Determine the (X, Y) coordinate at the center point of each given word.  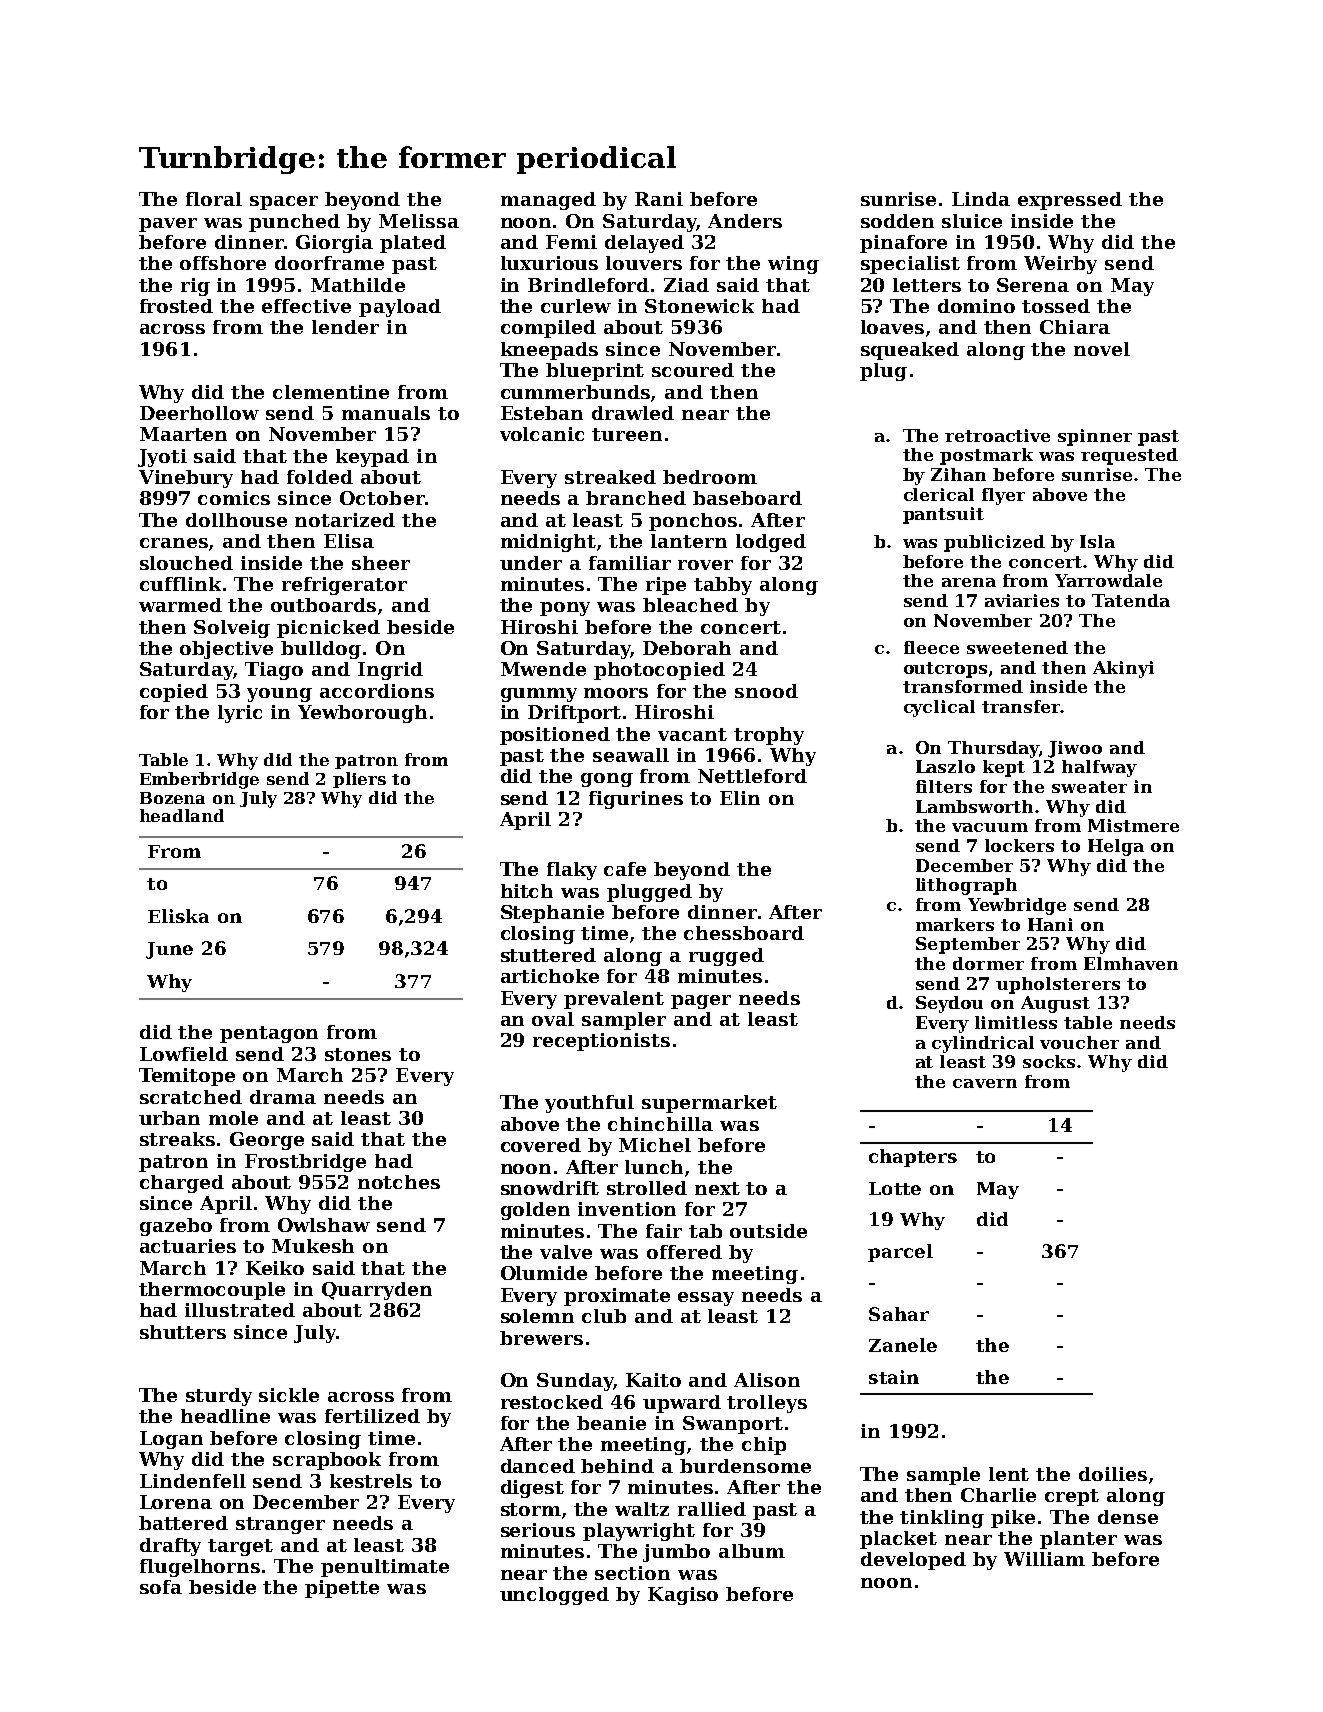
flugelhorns (200, 1568)
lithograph (966, 886)
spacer (284, 203)
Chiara (1075, 327)
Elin (740, 798)
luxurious (549, 263)
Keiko (275, 1268)
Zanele (903, 1345)
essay (706, 1299)
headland (182, 815)
